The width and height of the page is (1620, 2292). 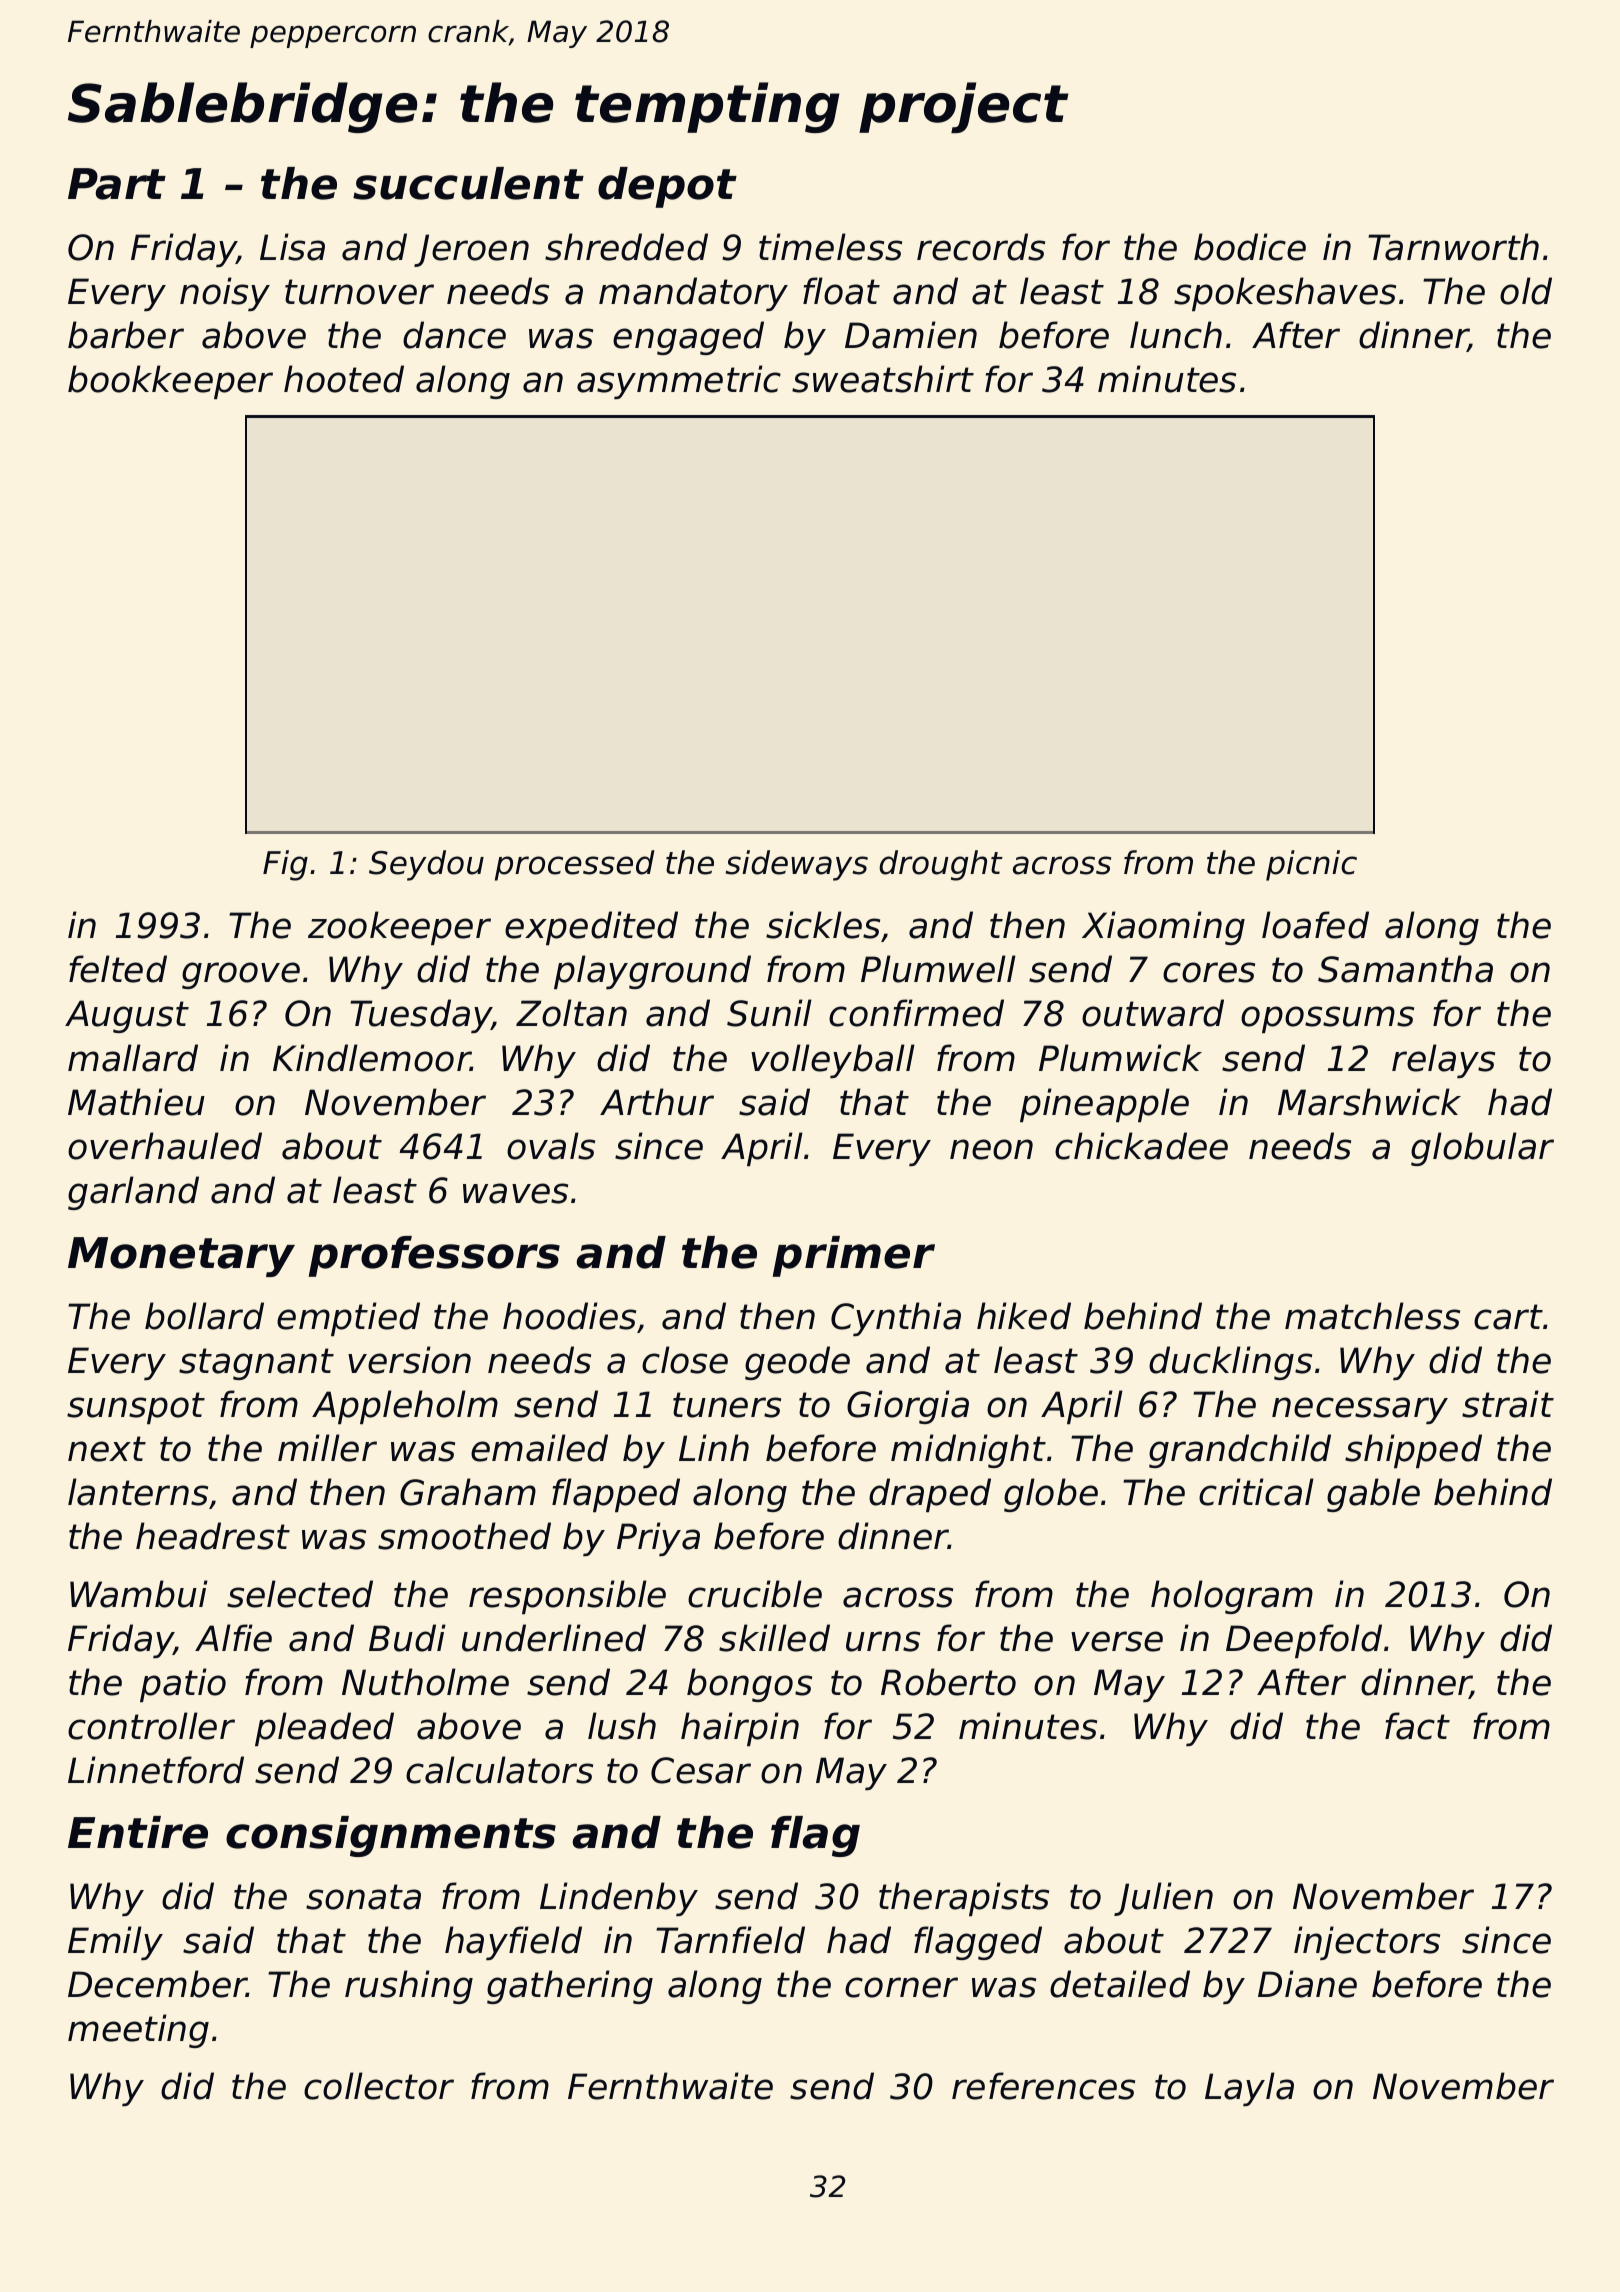 What do you see at coordinates (133, 1058) in the page?
I see `mallard` at bounding box center [133, 1058].
